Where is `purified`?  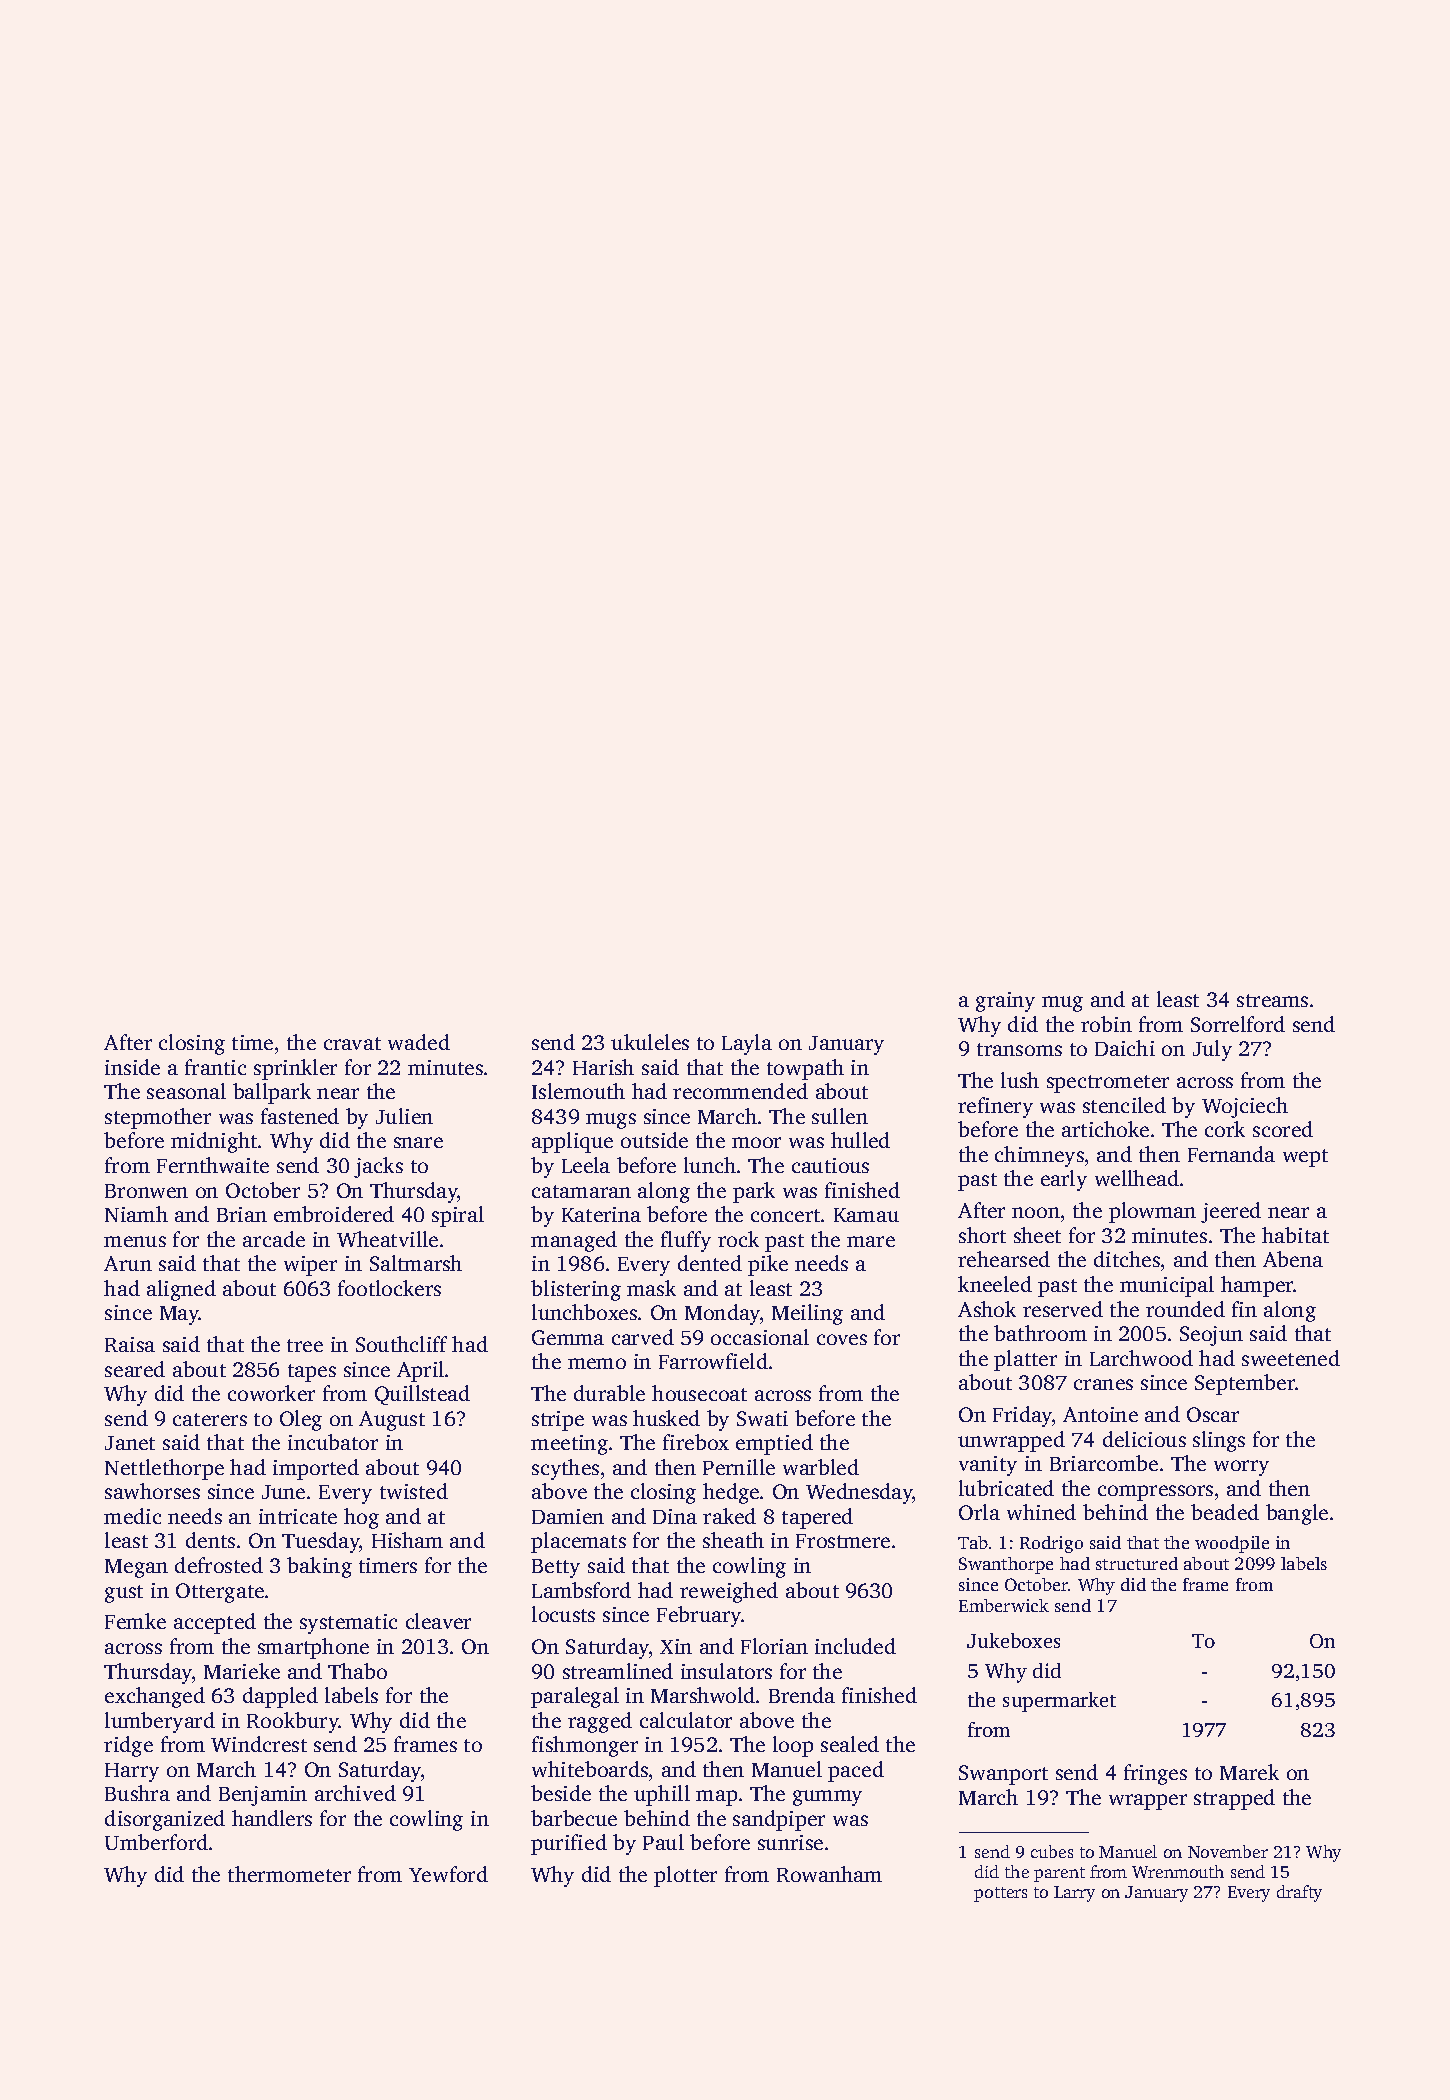 purified is located at coordinates (569, 1844).
